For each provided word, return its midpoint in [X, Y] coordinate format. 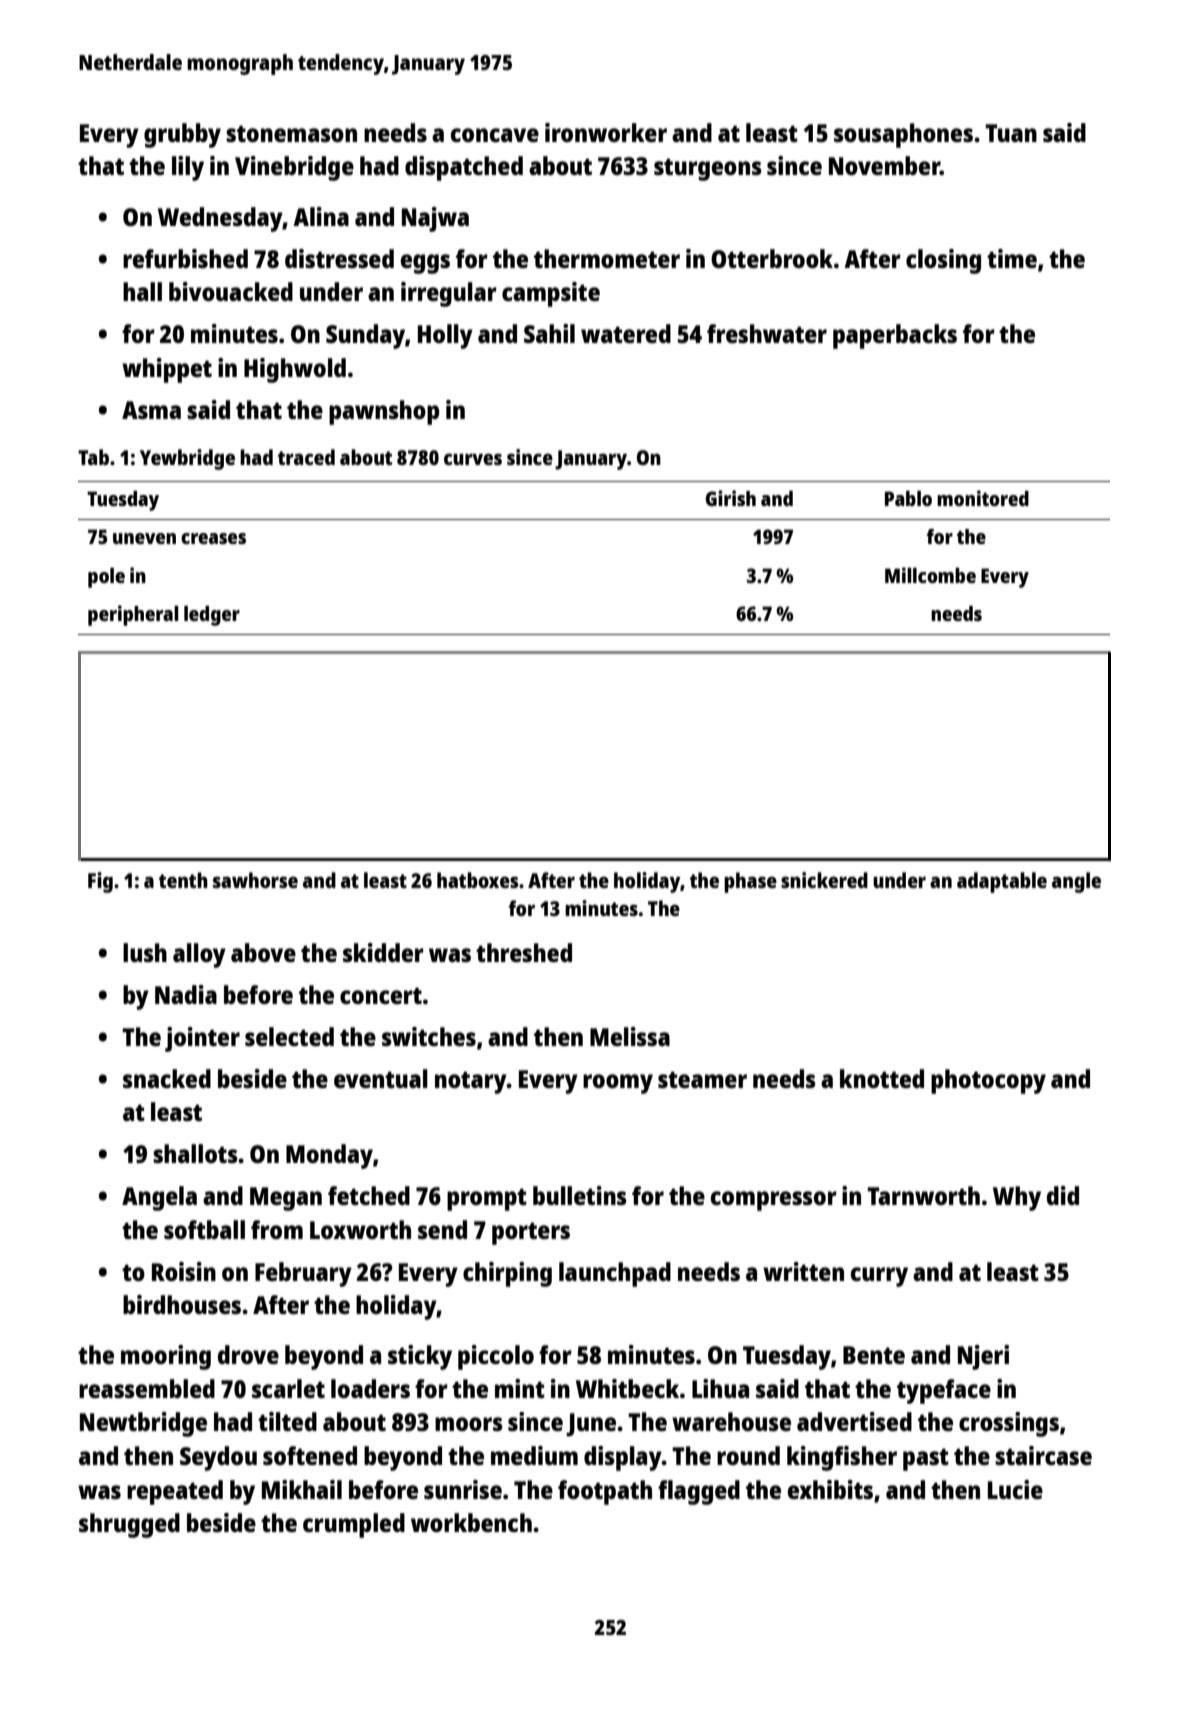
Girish [731, 498]
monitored [983, 498]
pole [106, 578]
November [884, 165]
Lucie [1015, 1489]
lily [188, 168]
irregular [449, 294]
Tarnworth [923, 1195]
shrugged [129, 1525]
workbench [471, 1522]
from [277, 1229]
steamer [702, 1079]
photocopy [988, 1081]
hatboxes [478, 880]
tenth [183, 880]
